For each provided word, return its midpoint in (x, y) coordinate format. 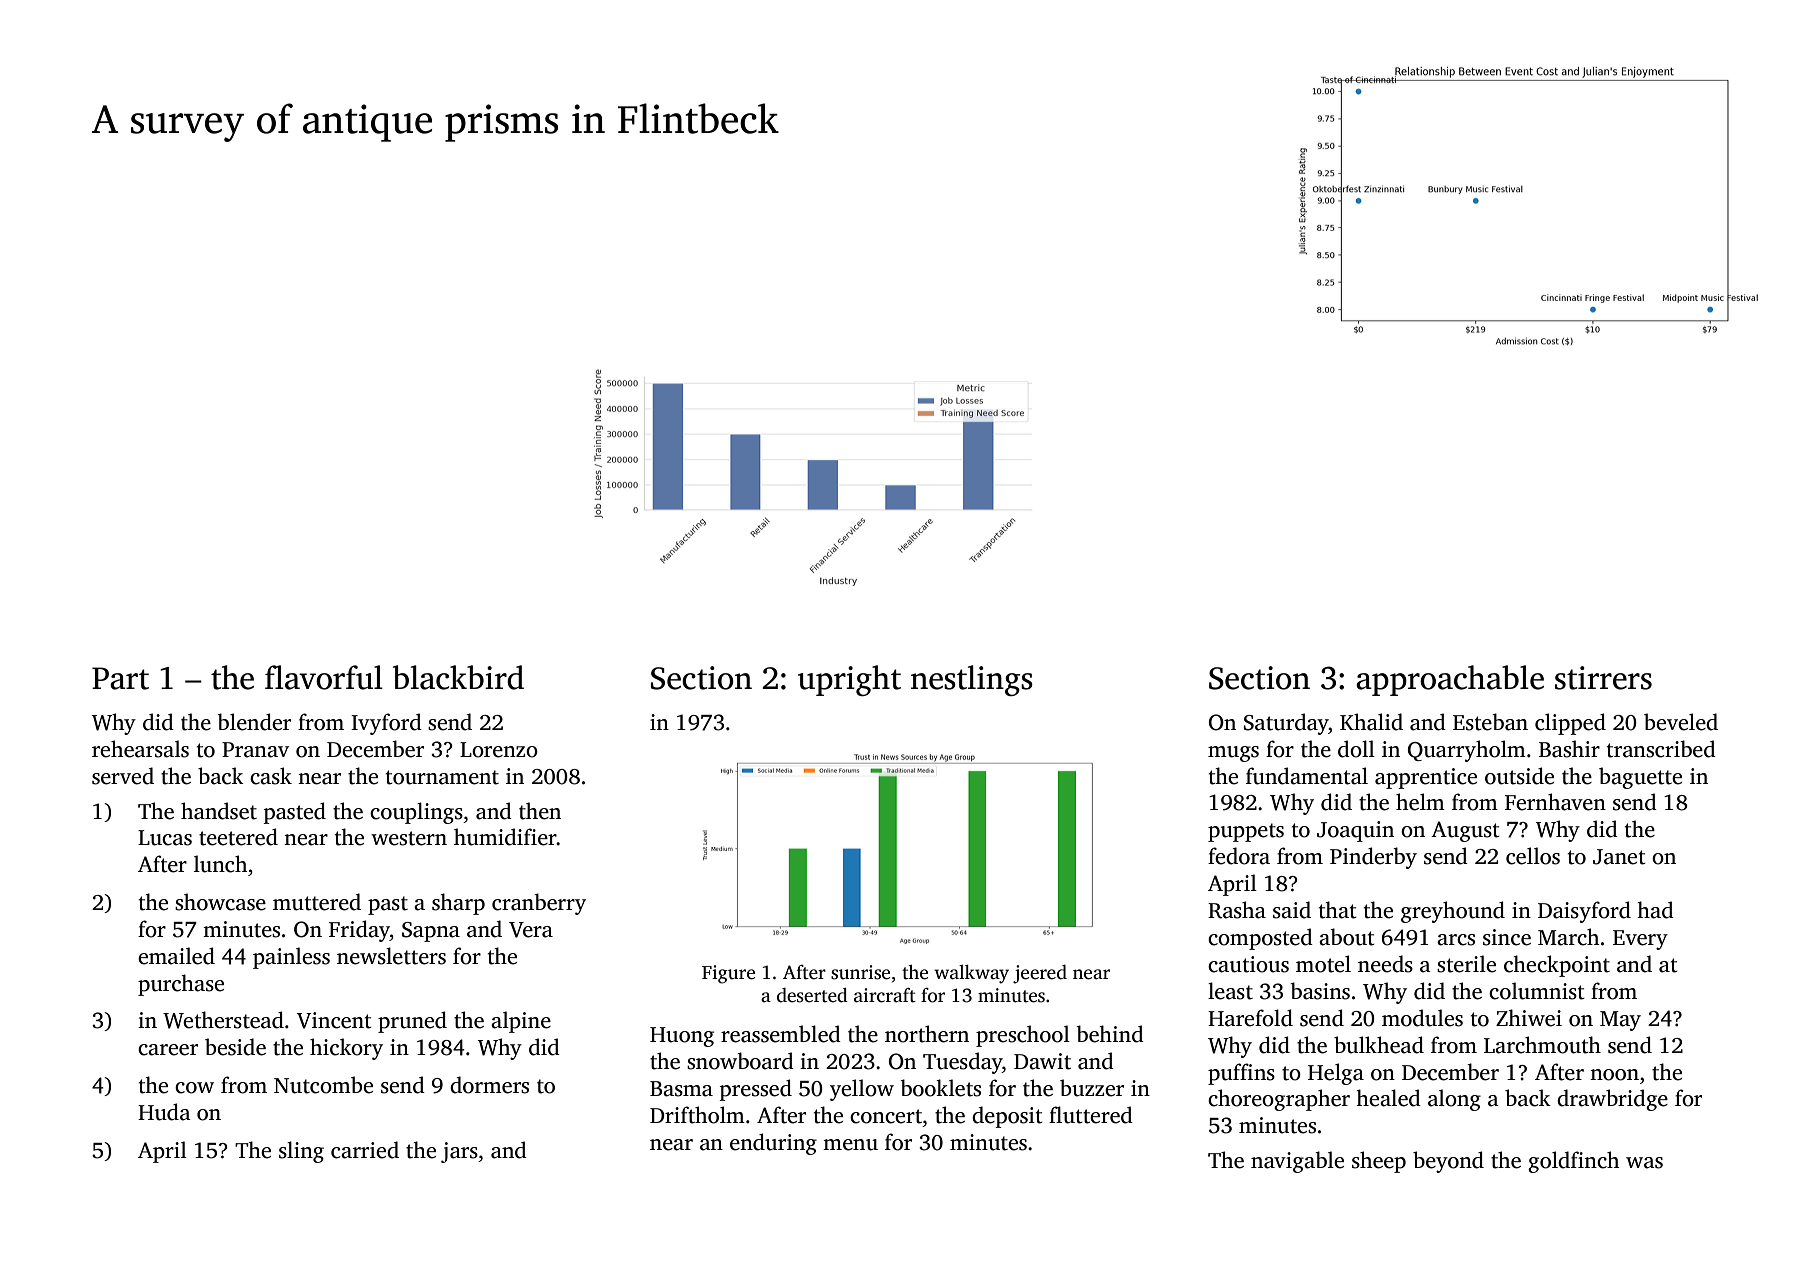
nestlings (972, 680)
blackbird (458, 677)
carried (365, 1150)
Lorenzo (499, 750)
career (168, 1050)
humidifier (505, 837)
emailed (176, 956)
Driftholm (697, 1115)
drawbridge (1612, 1100)
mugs (1233, 754)
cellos (1533, 856)
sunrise (860, 972)
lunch (221, 864)
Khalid (1371, 722)
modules (1422, 1018)
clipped (1570, 724)
